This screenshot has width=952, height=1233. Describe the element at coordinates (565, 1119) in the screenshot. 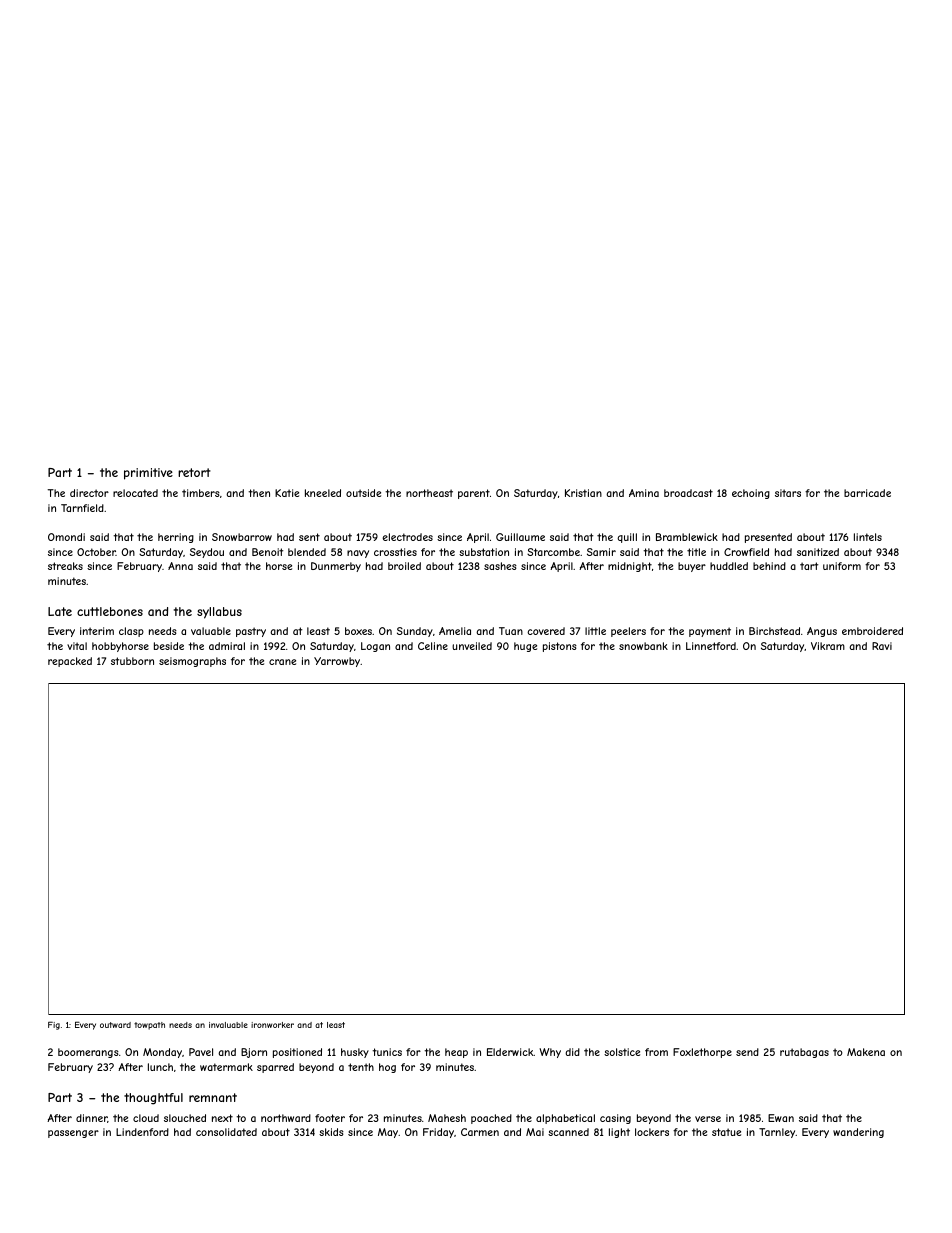

I see `alphabetical` at that location.
